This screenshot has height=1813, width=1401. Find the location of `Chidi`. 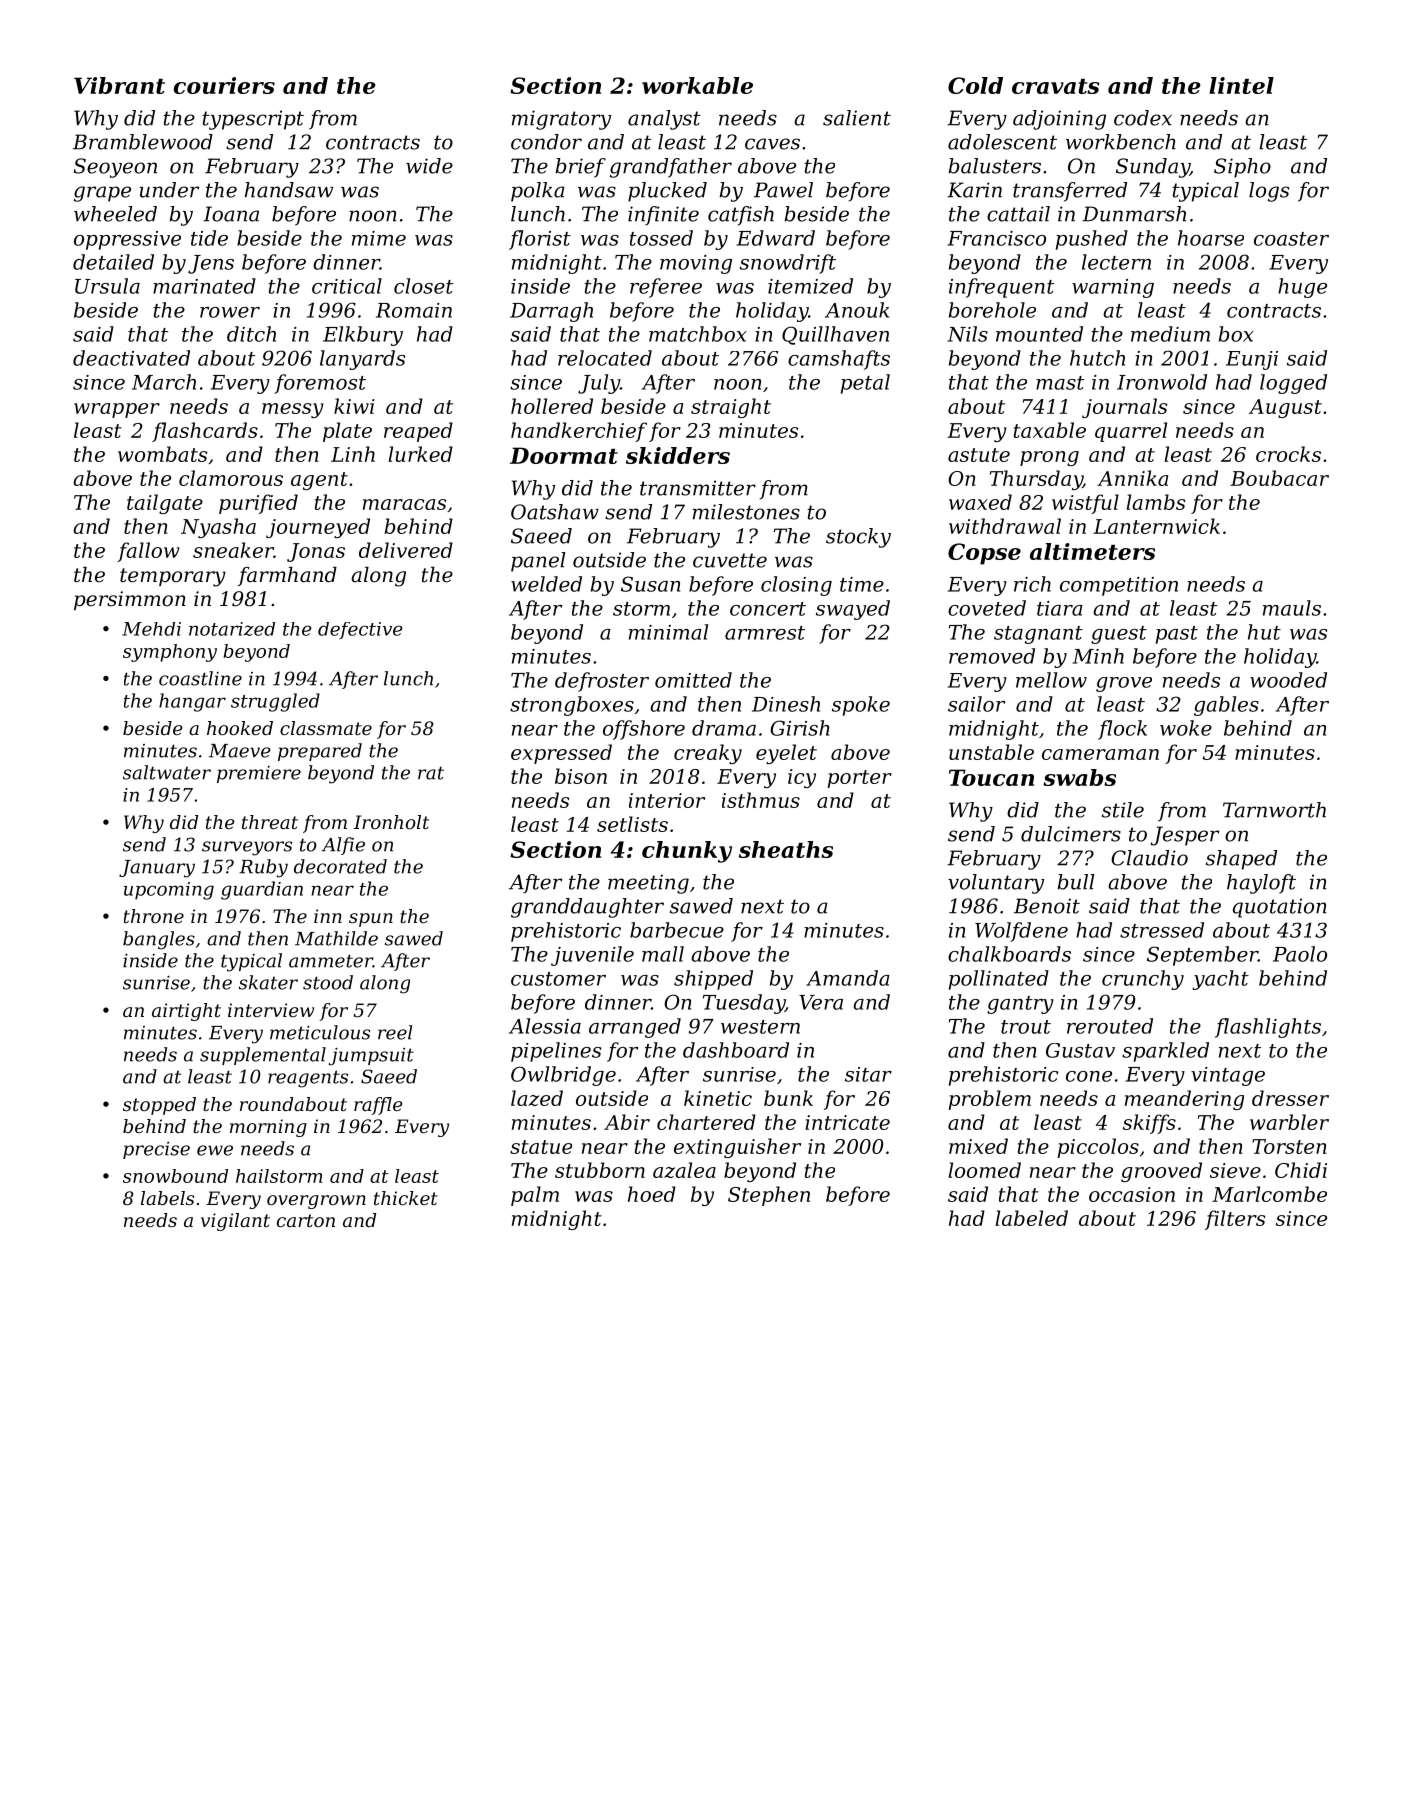

Chidi is located at coordinates (1301, 1170).
